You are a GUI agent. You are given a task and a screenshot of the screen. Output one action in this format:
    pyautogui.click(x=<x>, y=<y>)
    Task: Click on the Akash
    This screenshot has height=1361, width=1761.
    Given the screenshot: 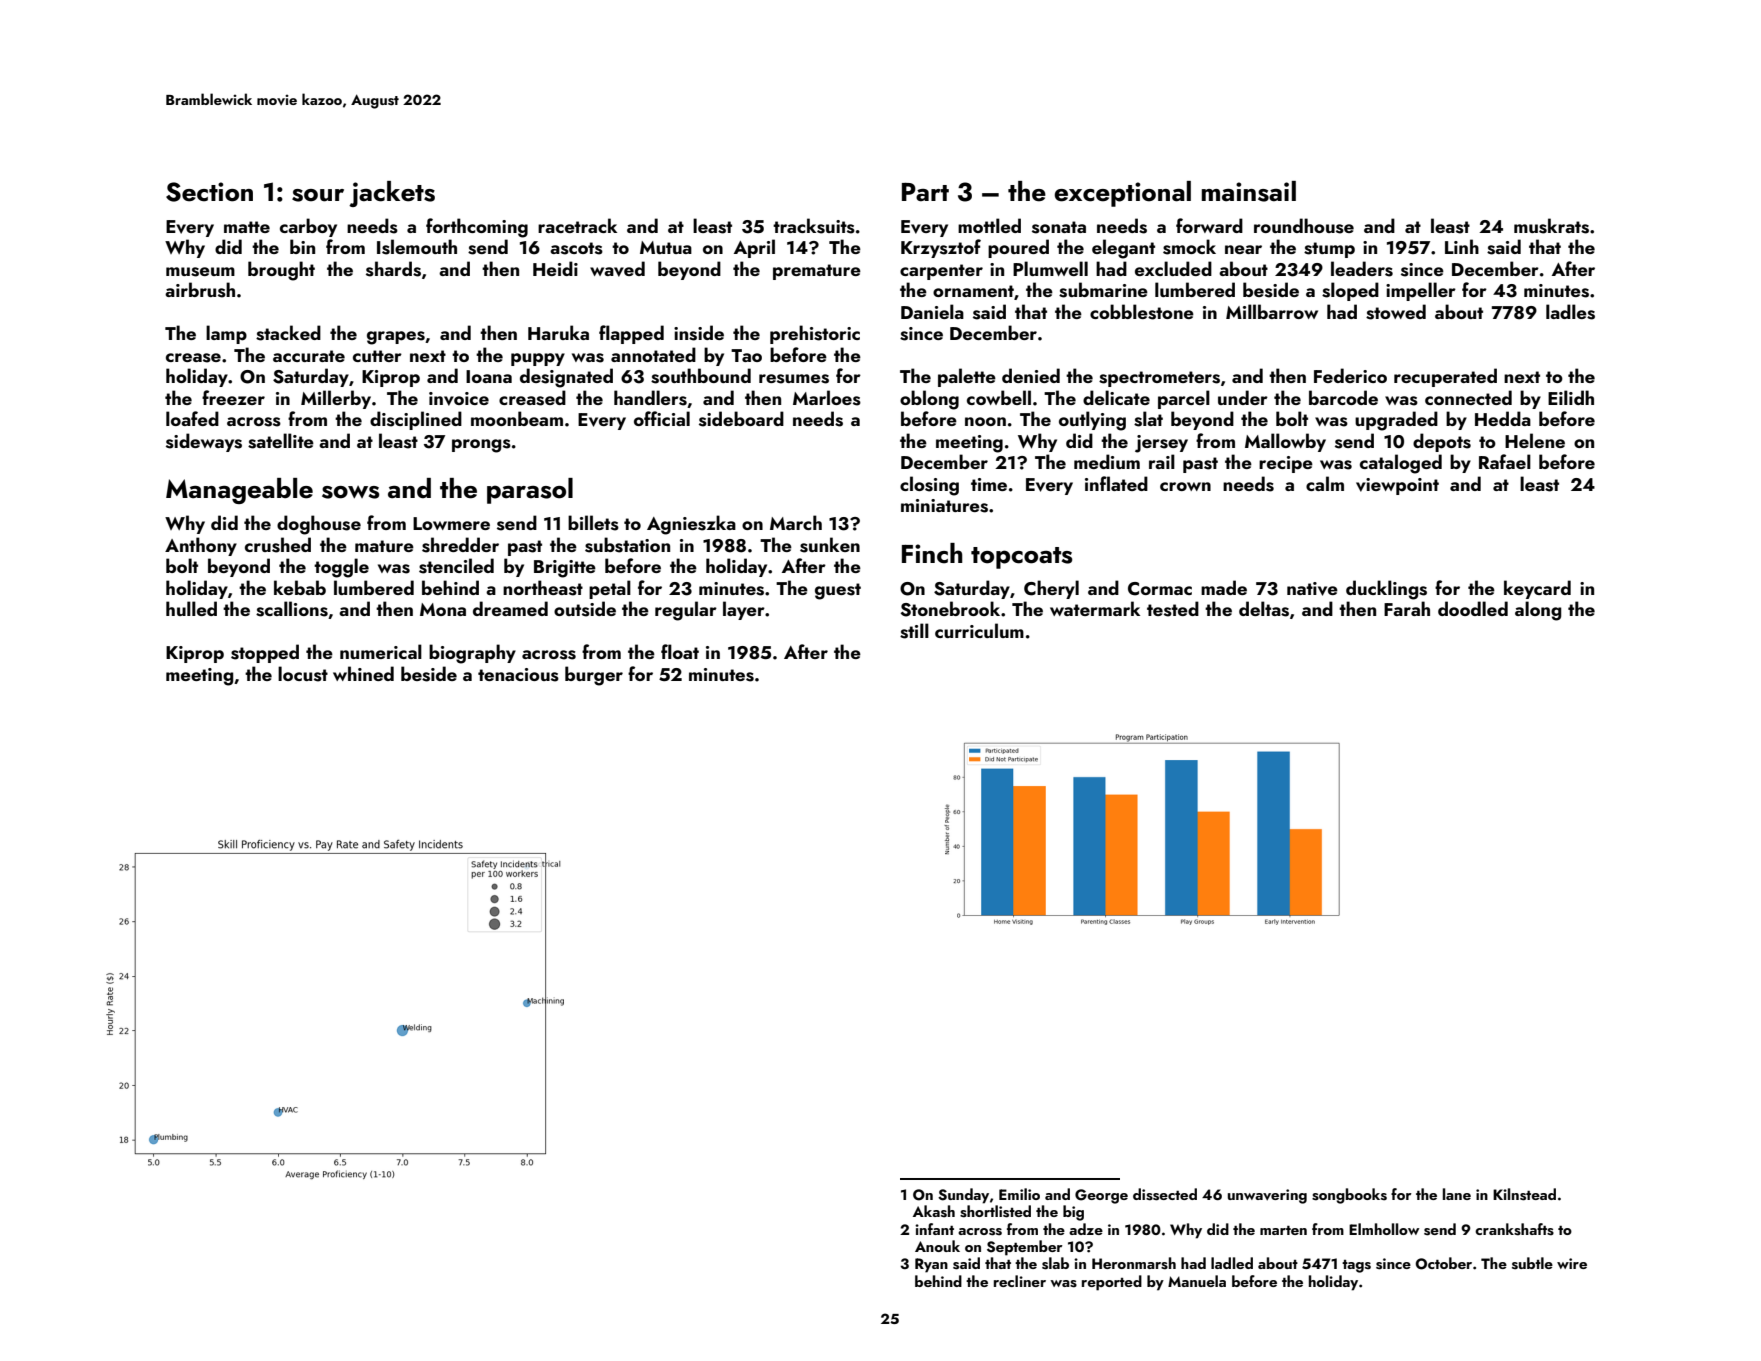 What is the action you would take?
    pyautogui.click(x=934, y=1211)
